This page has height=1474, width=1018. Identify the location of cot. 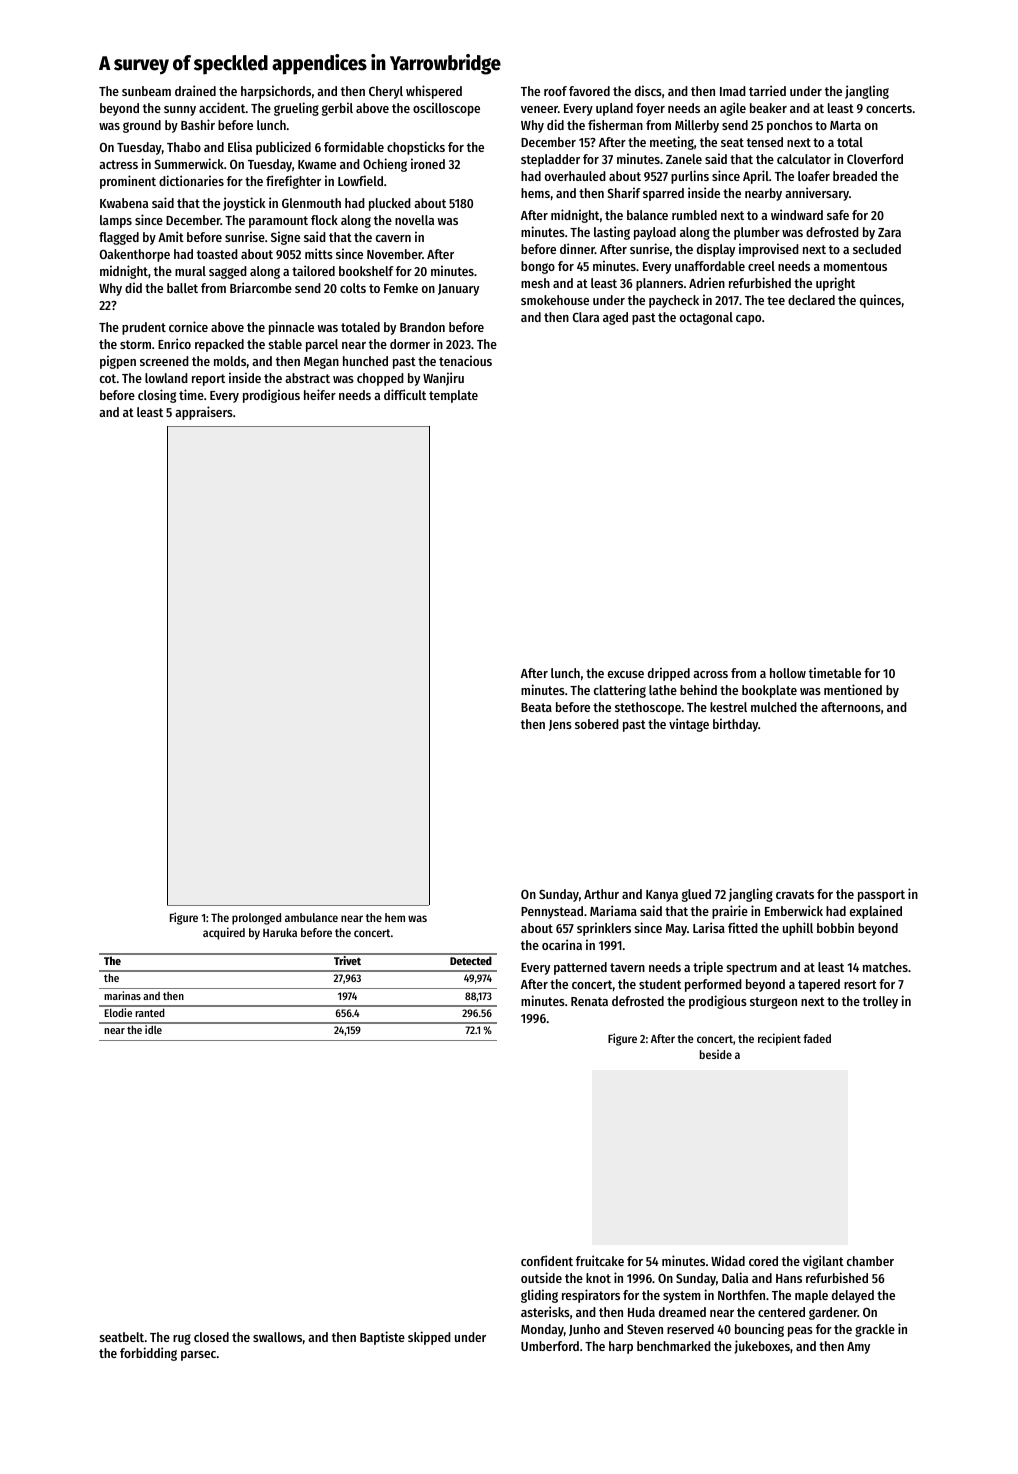
(108, 378).
